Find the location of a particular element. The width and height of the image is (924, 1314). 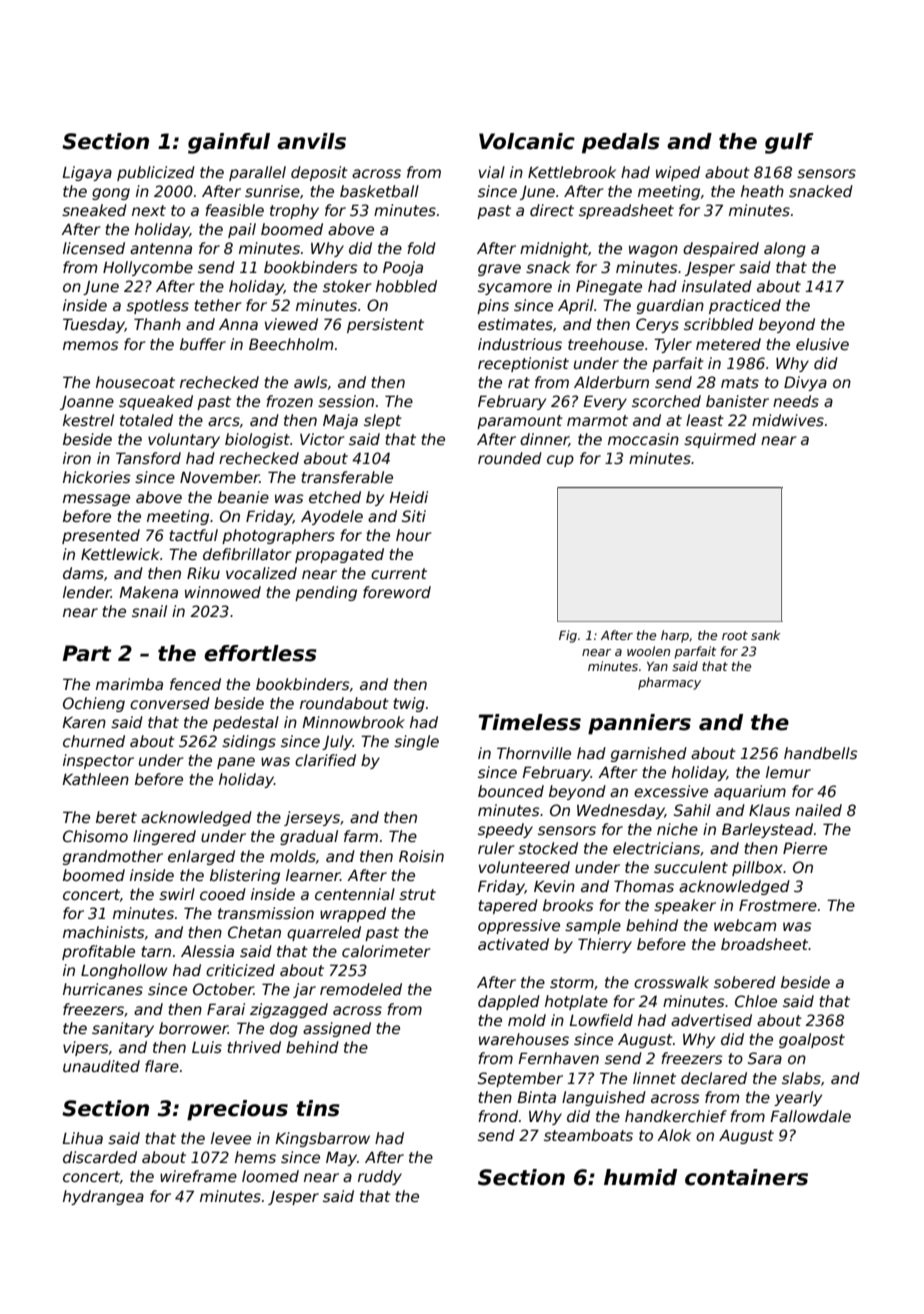

handbells is located at coordinates (821, 753).
